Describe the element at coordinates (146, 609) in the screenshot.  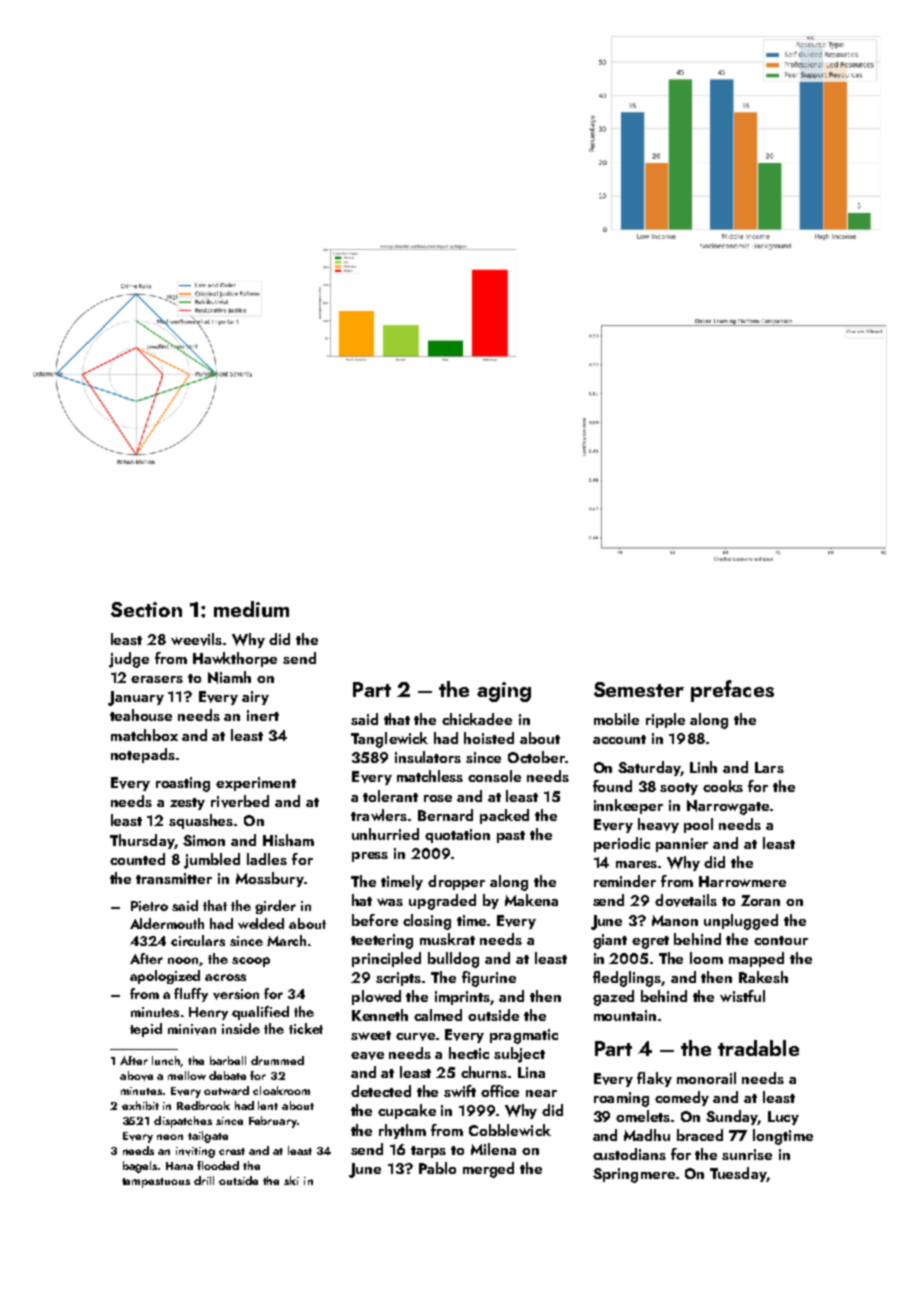
I see `Section` at that location.
